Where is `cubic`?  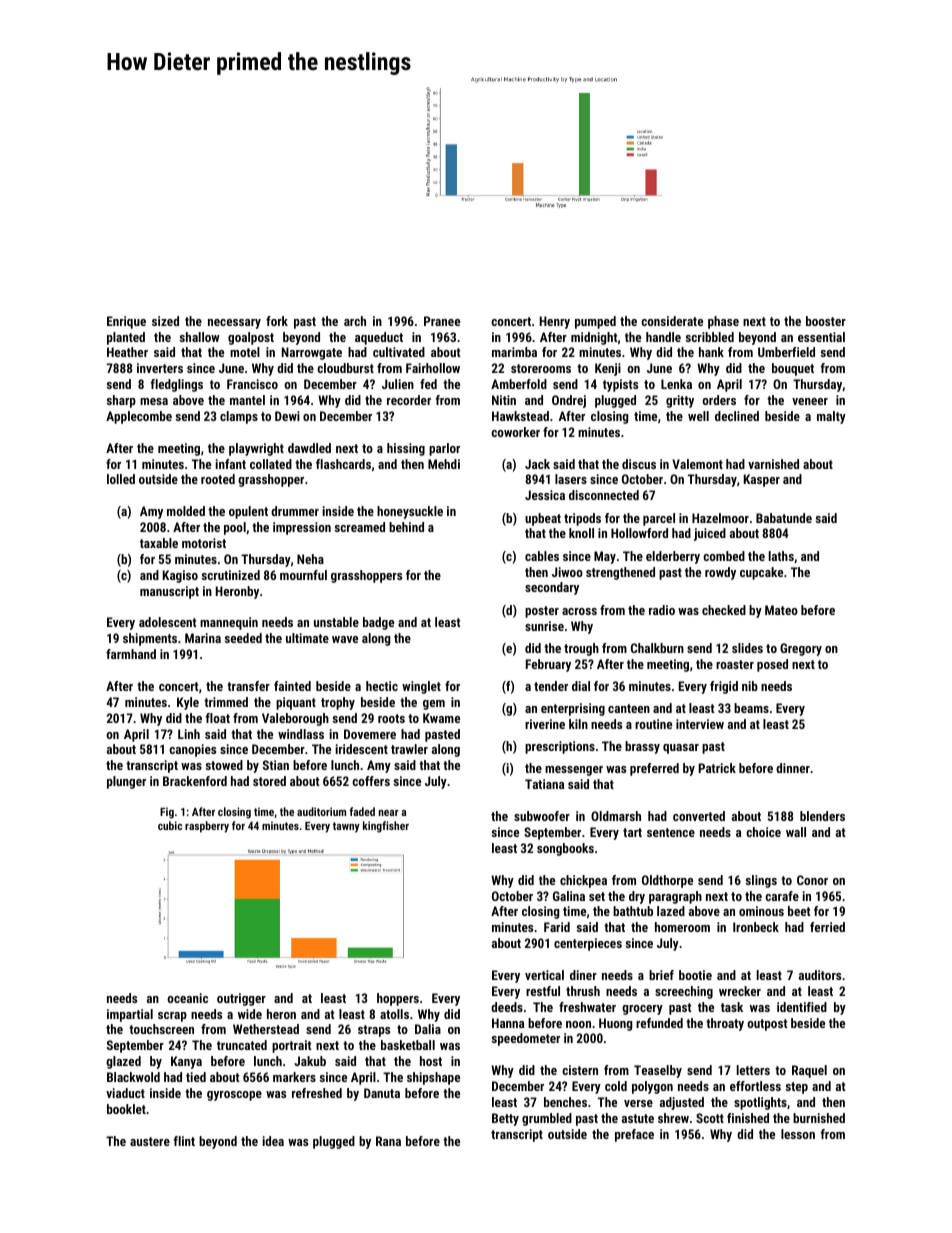 cubic is located at coordinates (170, 825).
